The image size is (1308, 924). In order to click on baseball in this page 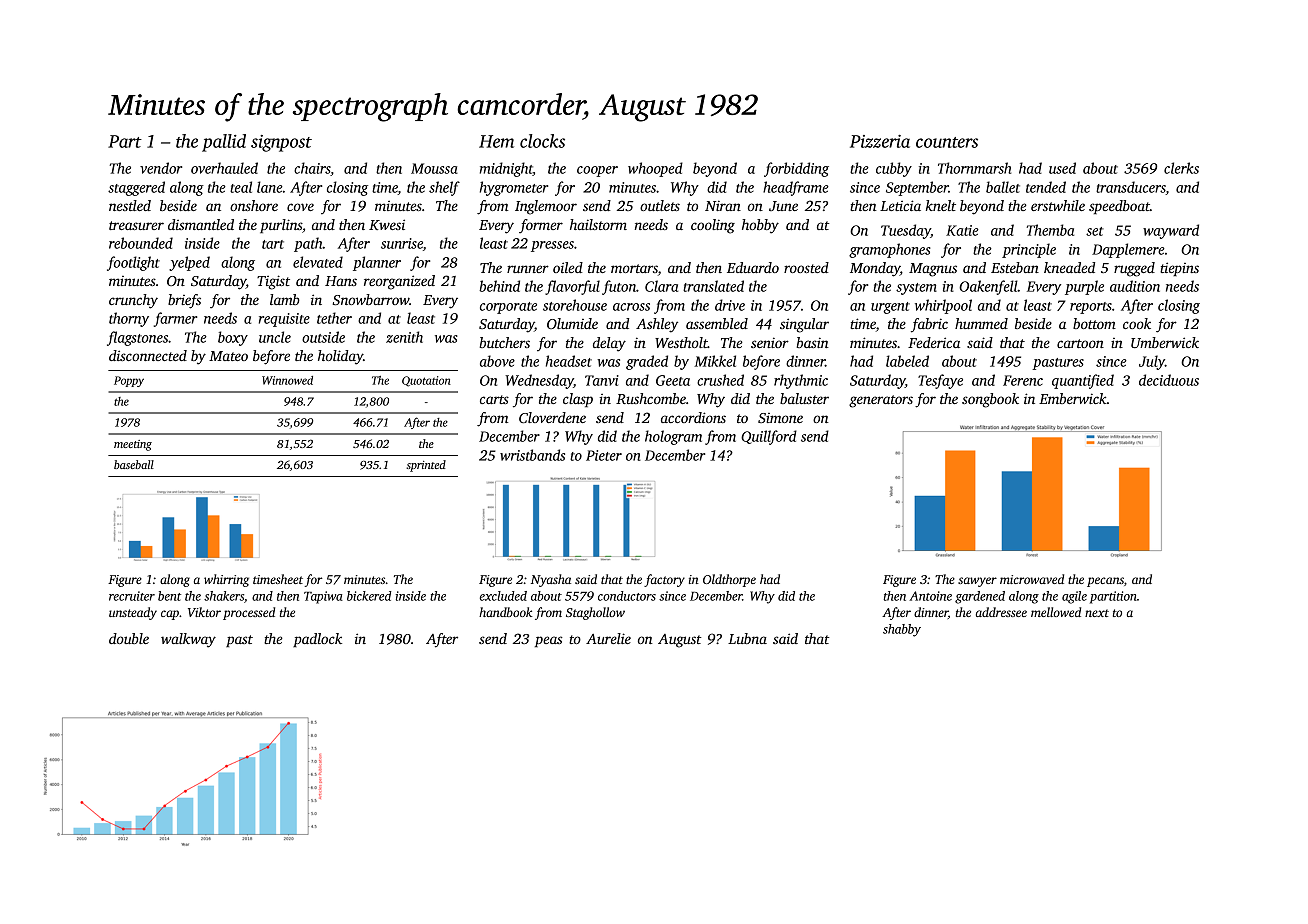, I will do `click(134, 464)`.
